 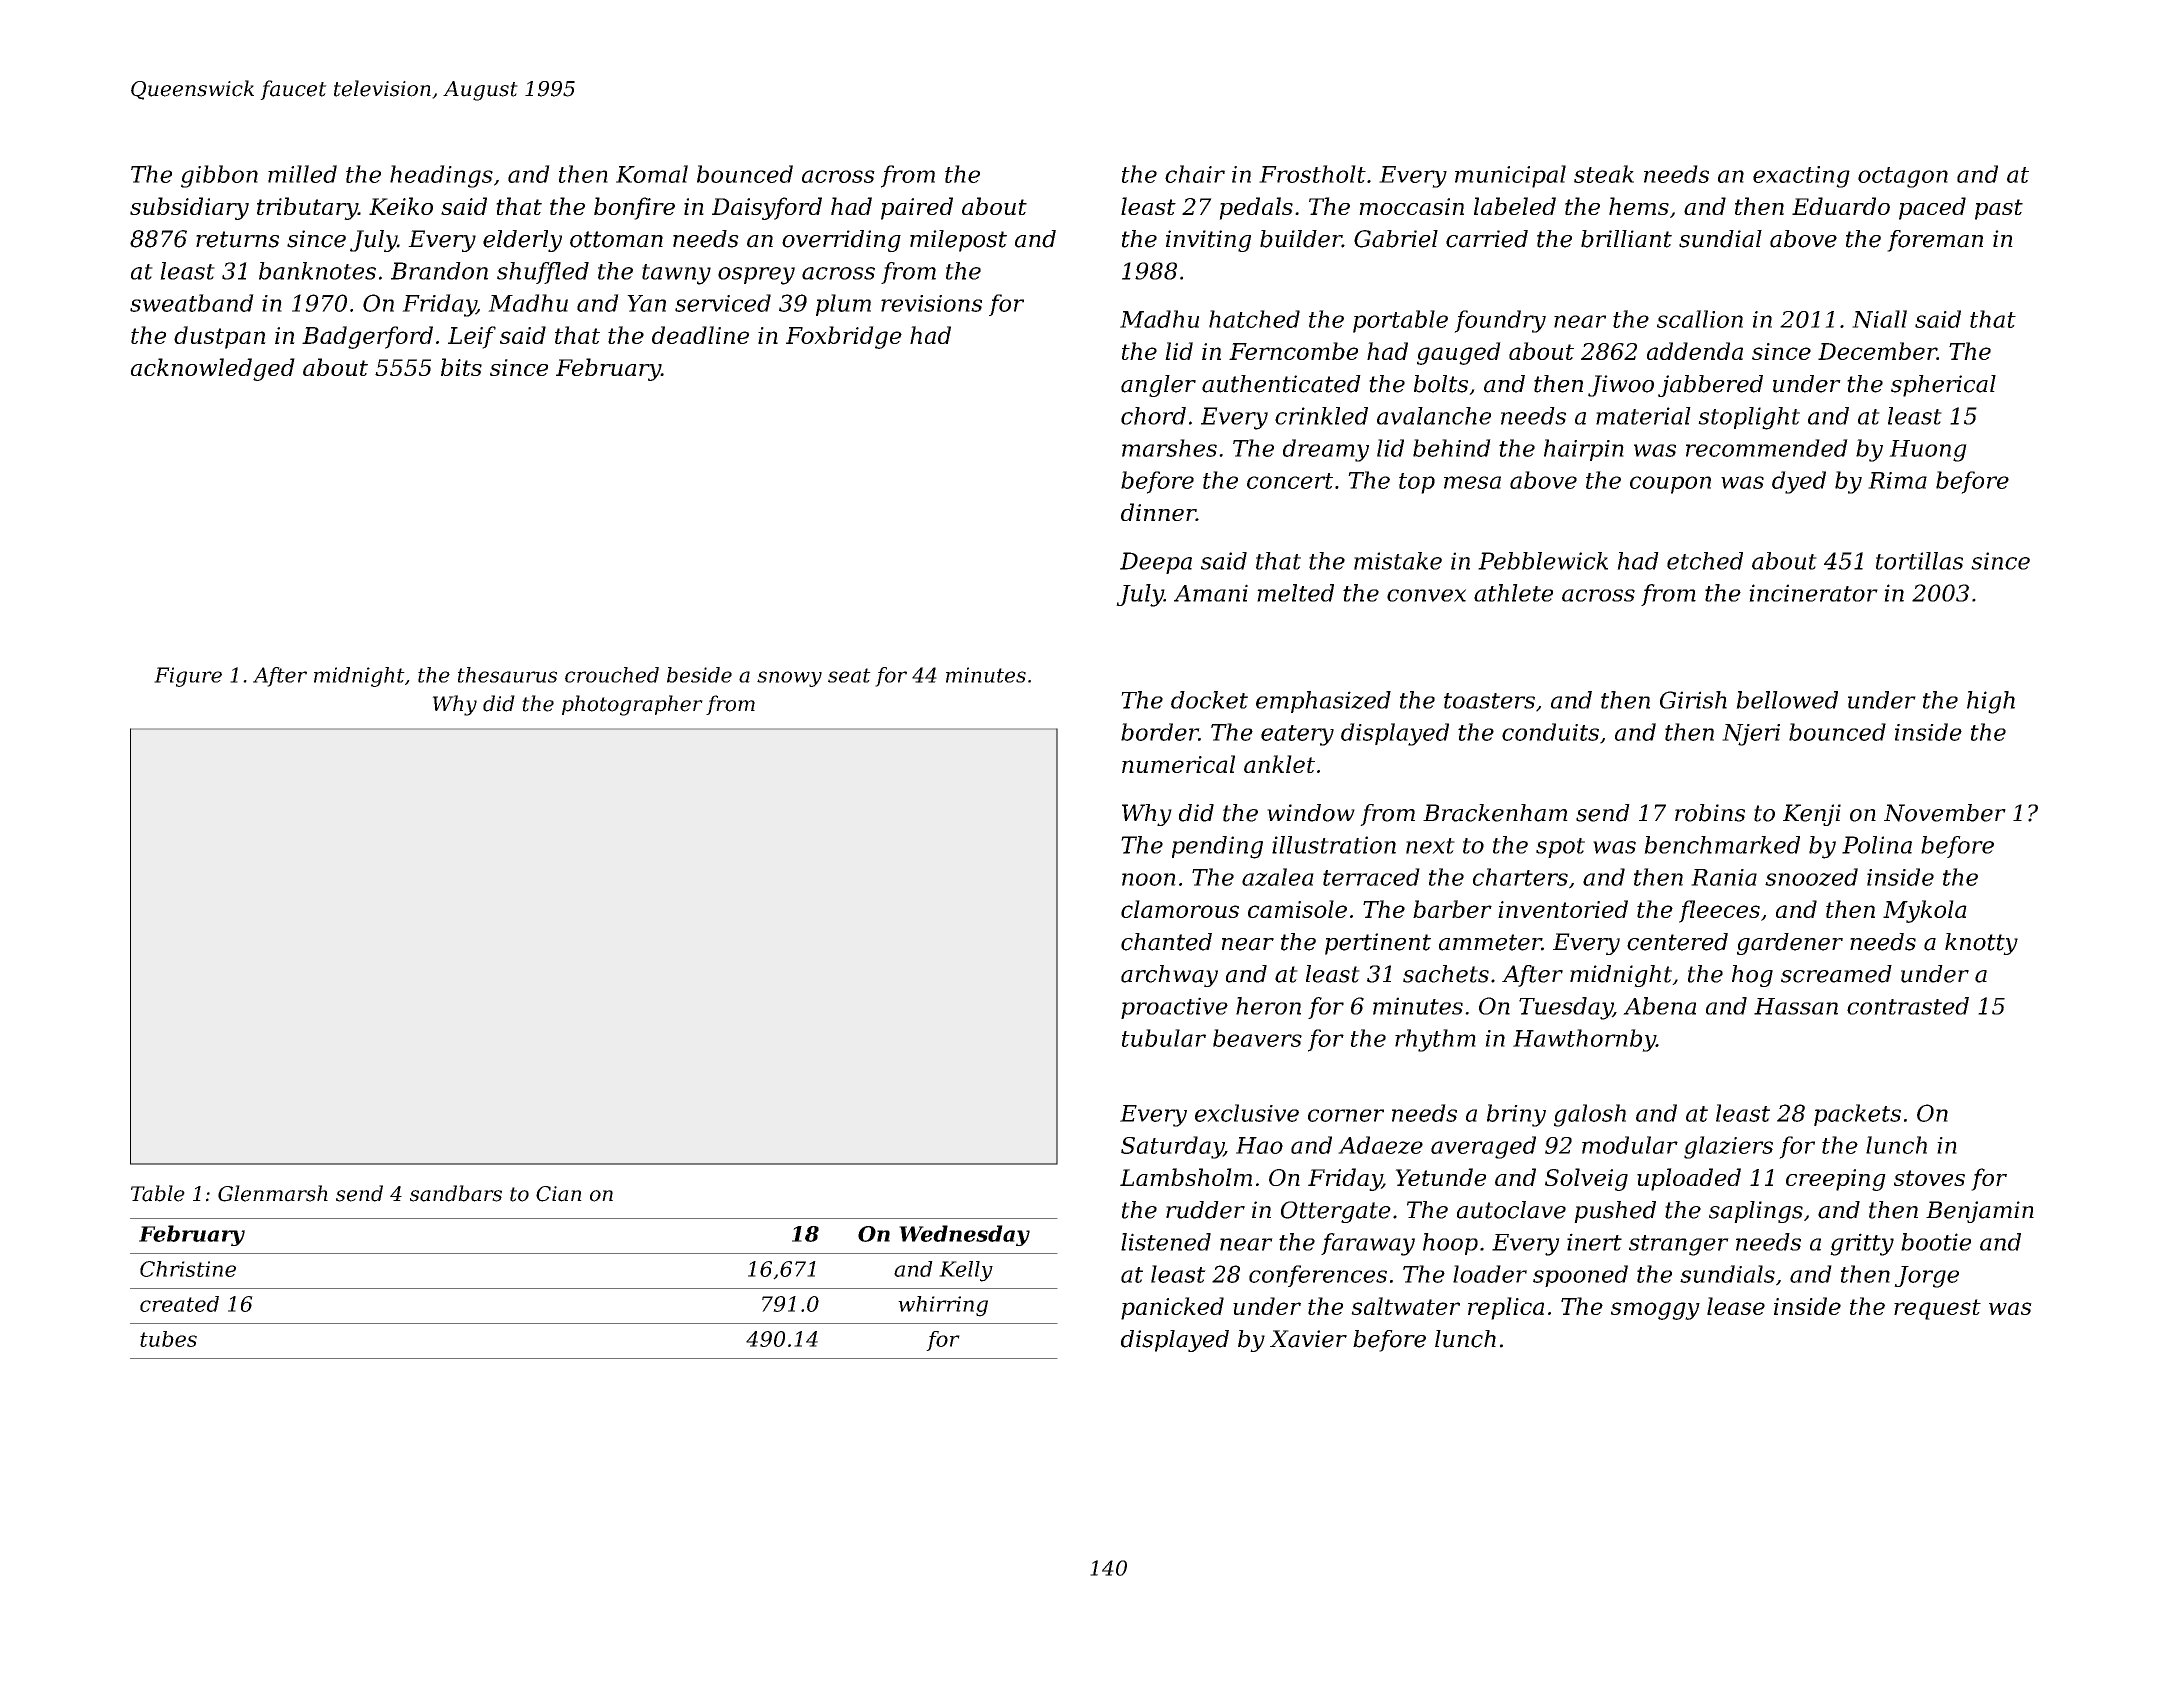 I want to click on conduits, so click(x=1550, y=732).
